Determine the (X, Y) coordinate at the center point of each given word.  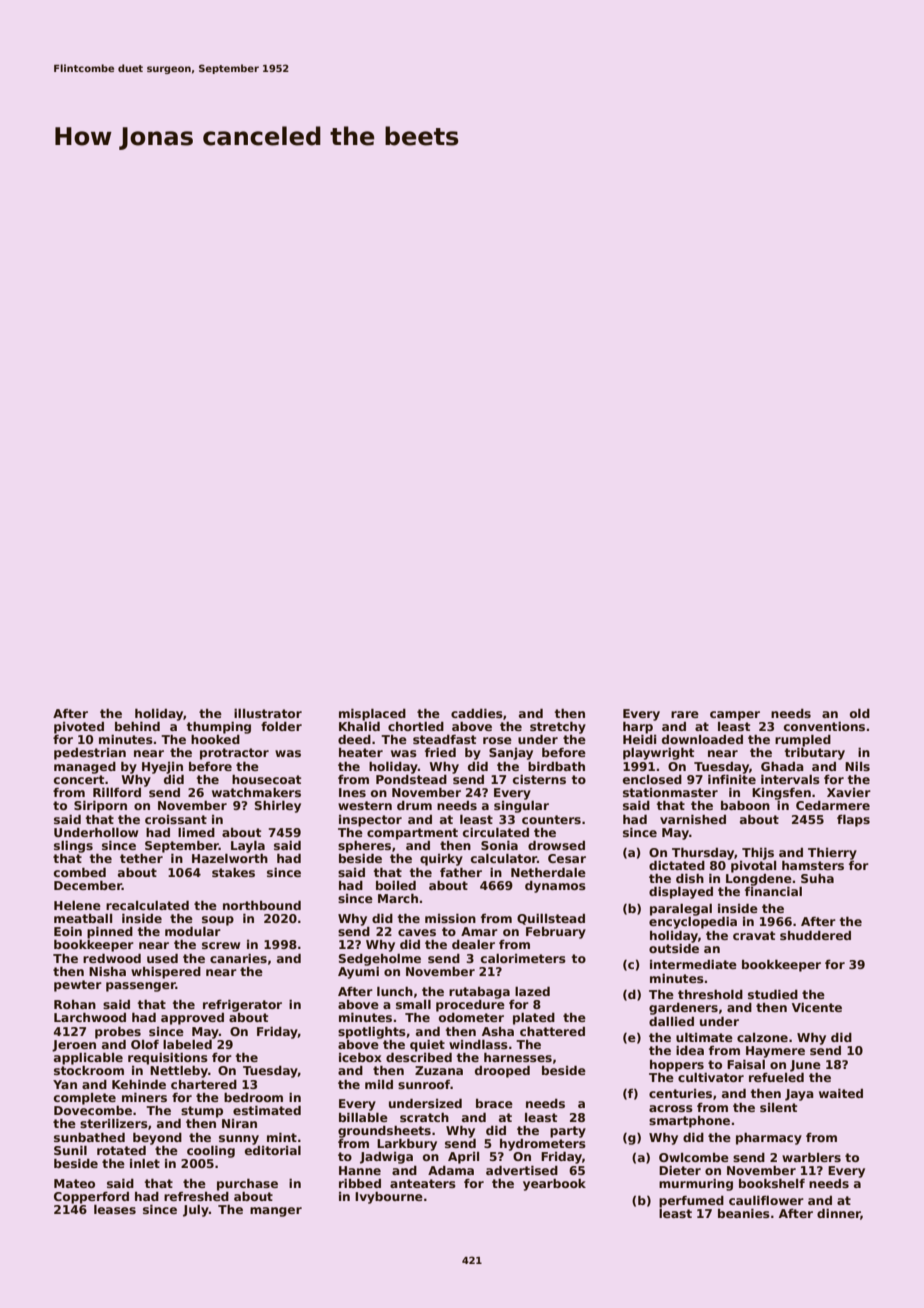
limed (196, 832)
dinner (839, 1214)
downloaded (702, 739)
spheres (364, 847)
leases (115, 1209)
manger (276, 1212)
